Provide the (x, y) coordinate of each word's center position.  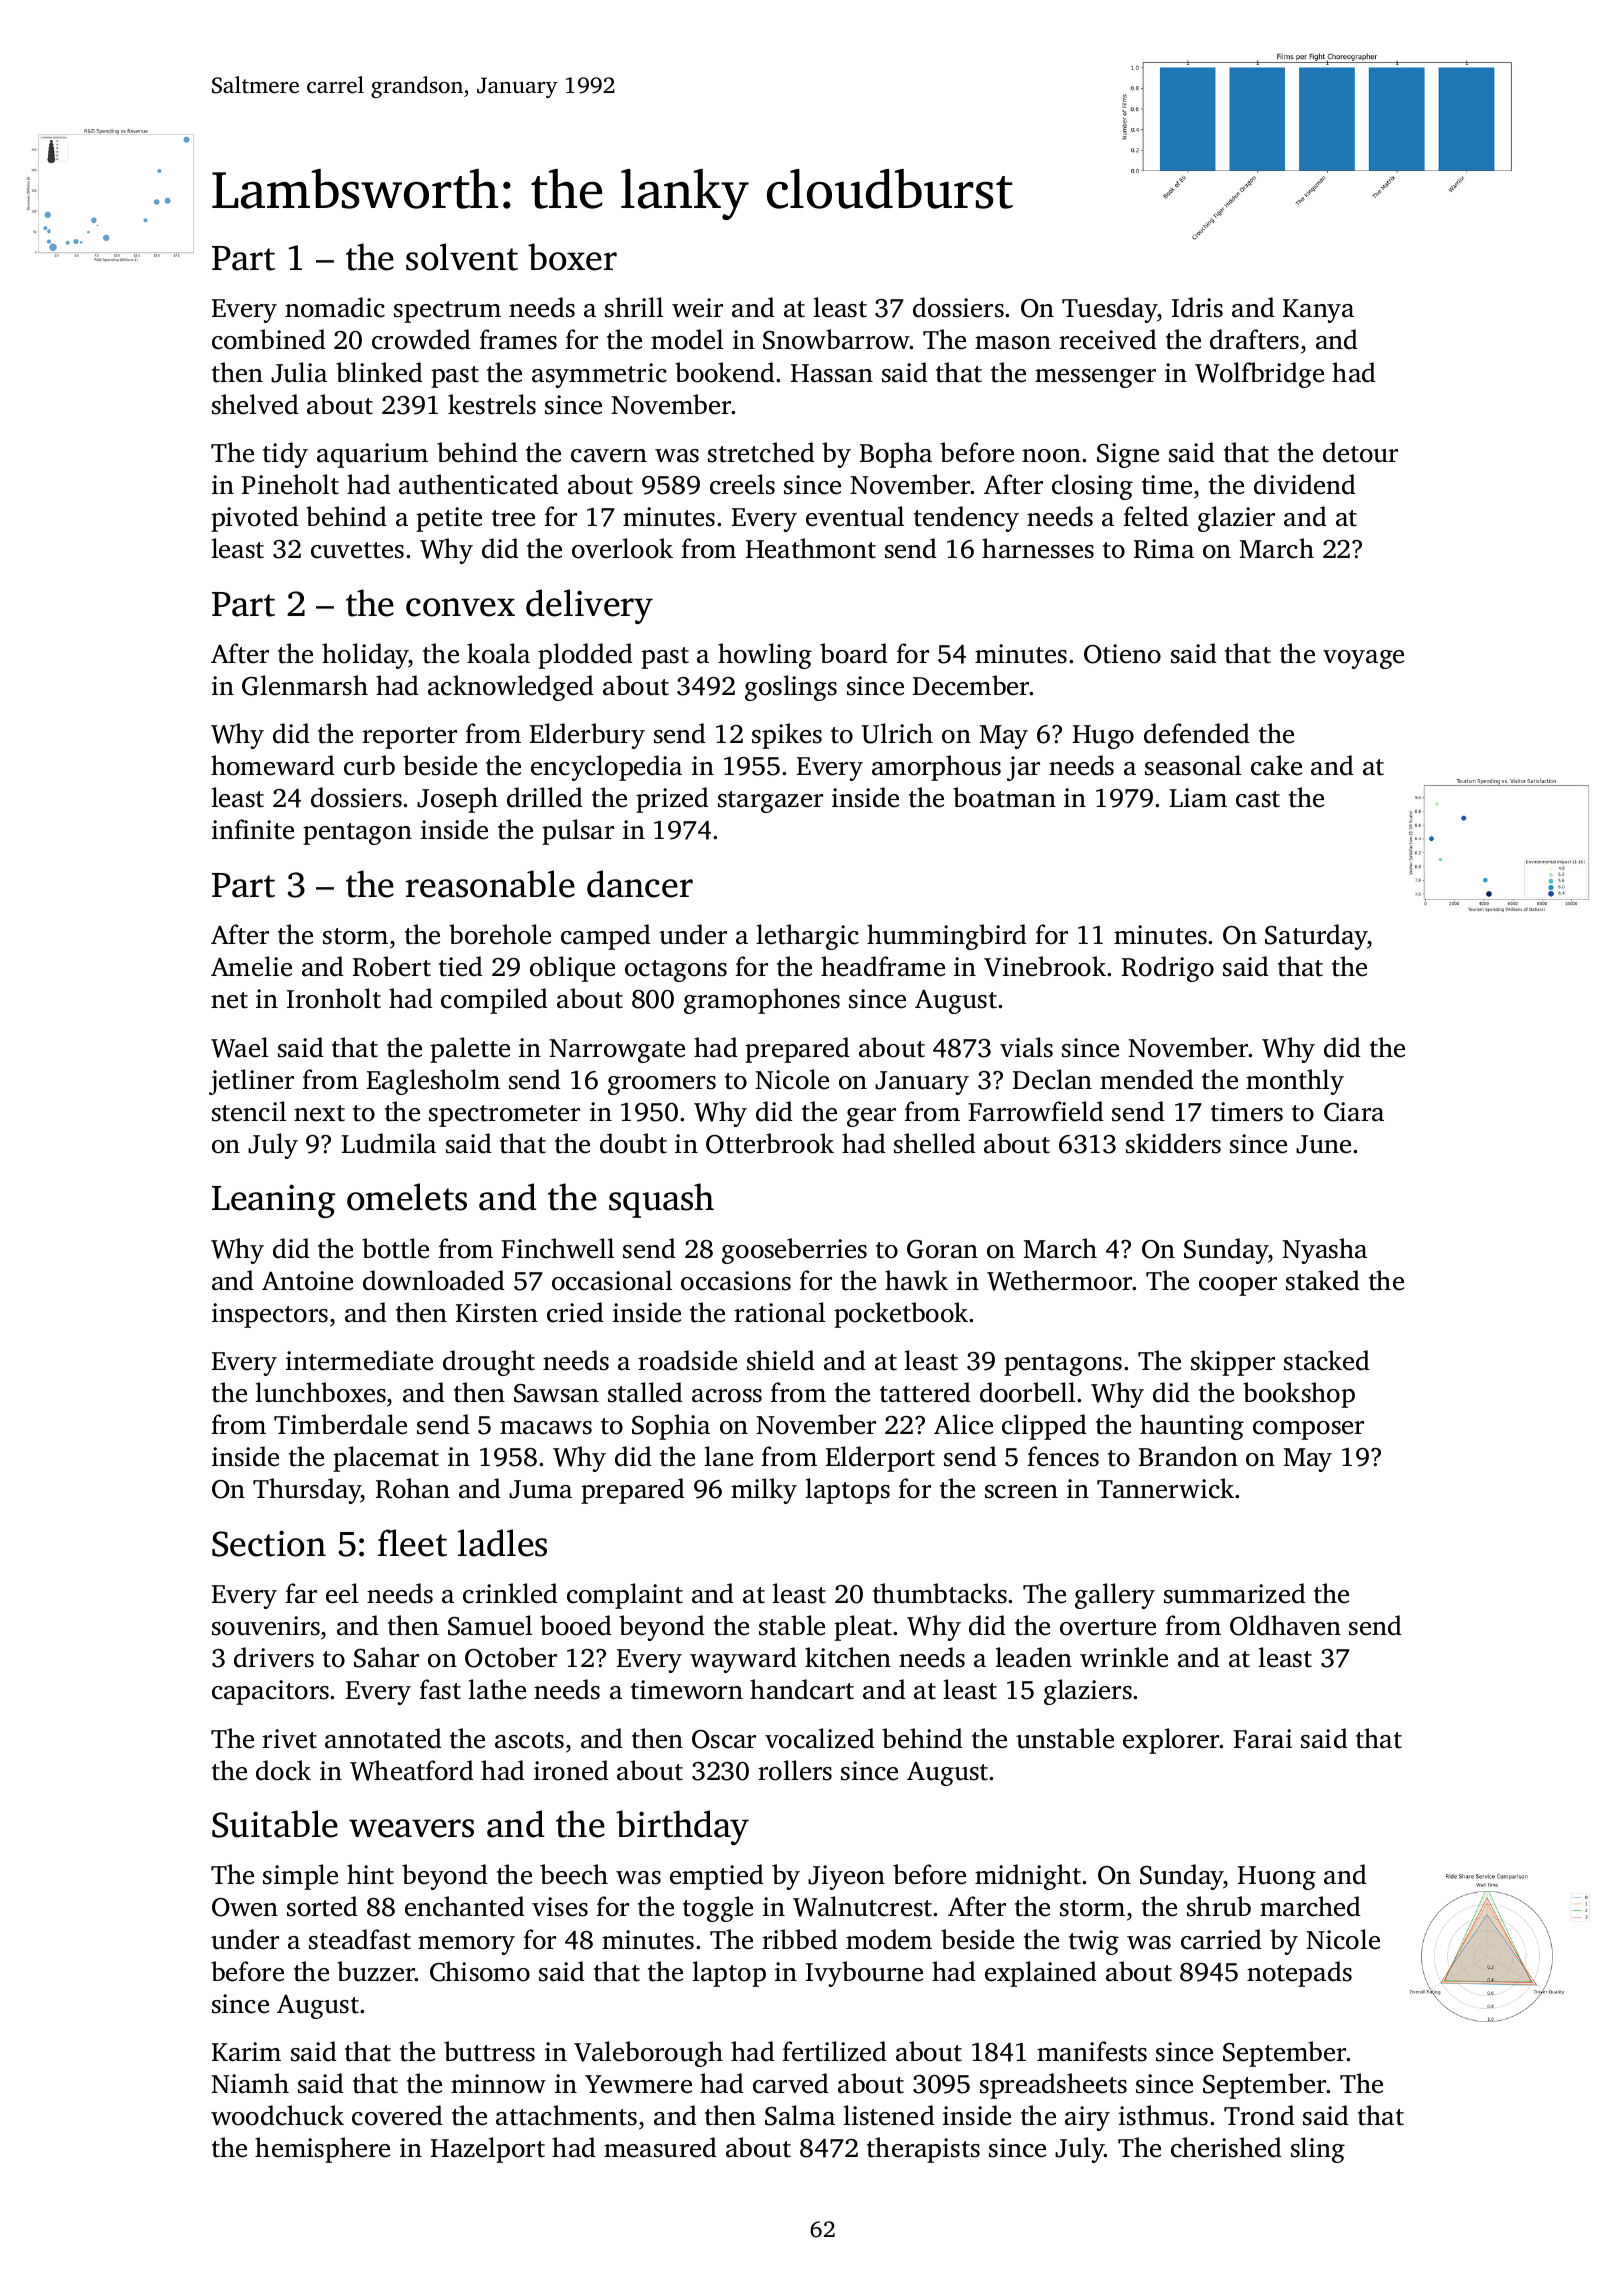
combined (269, 339)
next (319, 1113)
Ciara (1354, 1112)
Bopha (896, 455)
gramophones (762, 1001)
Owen (245, 1907)
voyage (1363, 659)
